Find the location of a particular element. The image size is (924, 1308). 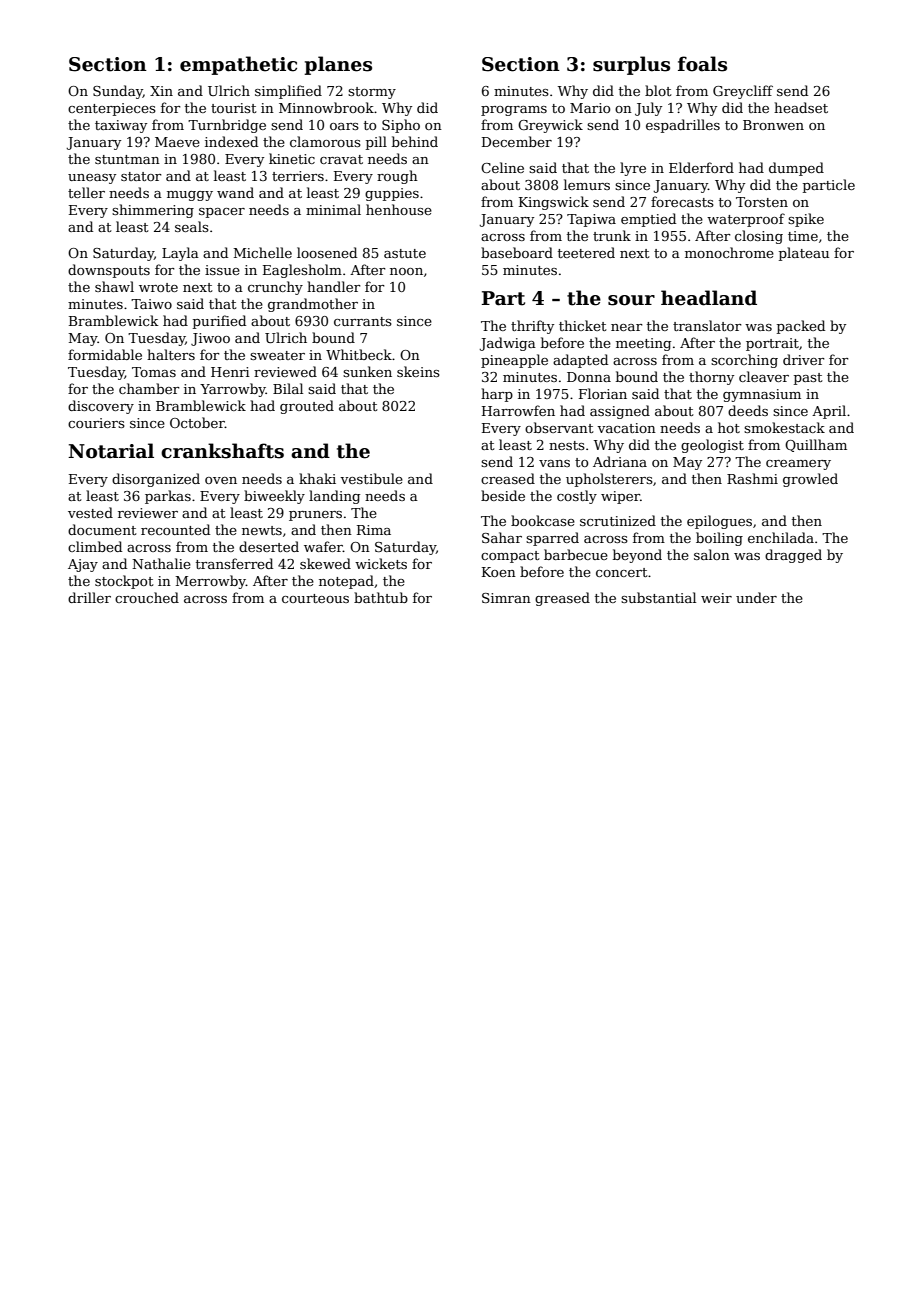

courteous is located at coordinates (315, 598).
